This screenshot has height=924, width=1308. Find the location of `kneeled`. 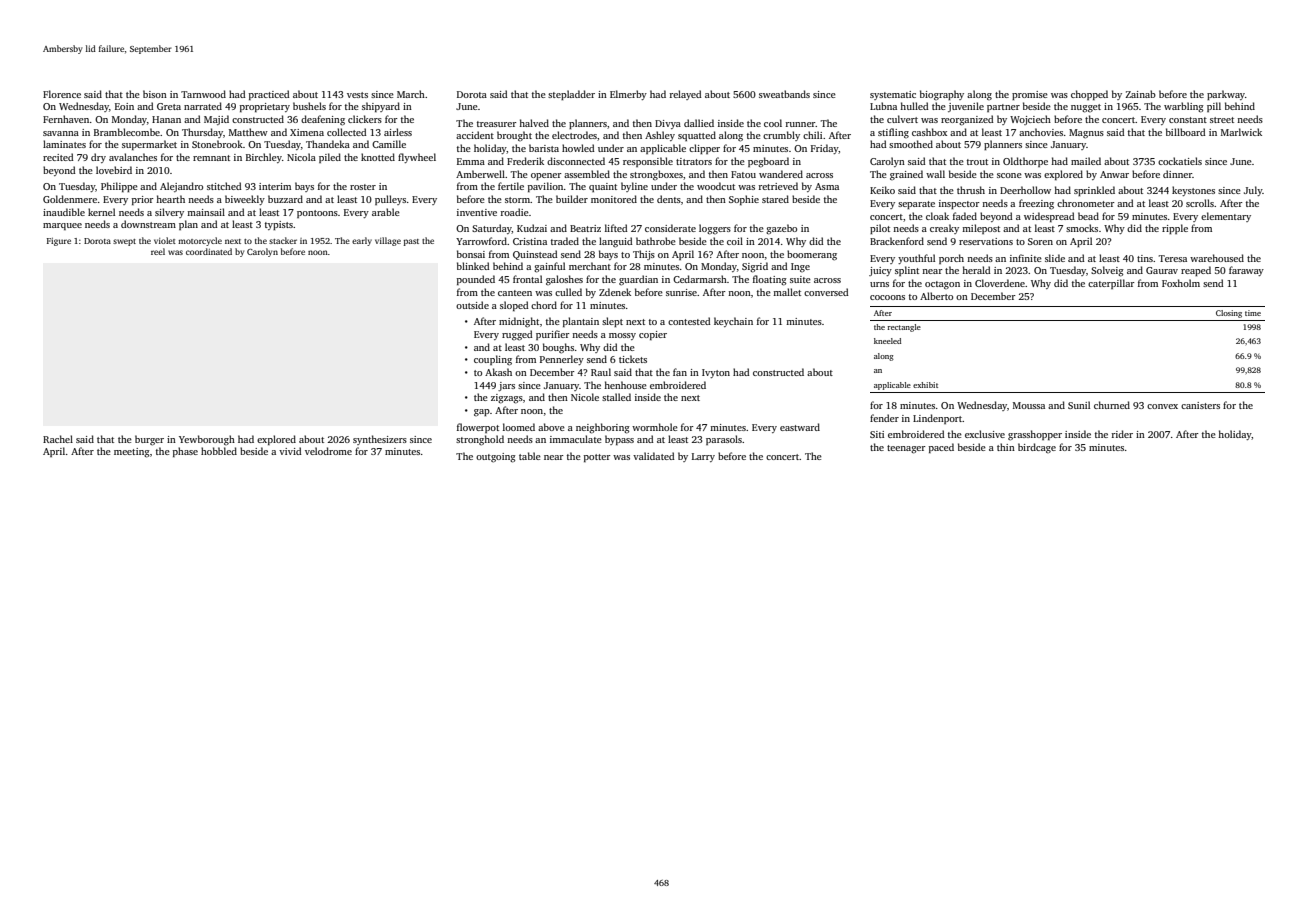

kneeled is located at coordinates (887, 341).
